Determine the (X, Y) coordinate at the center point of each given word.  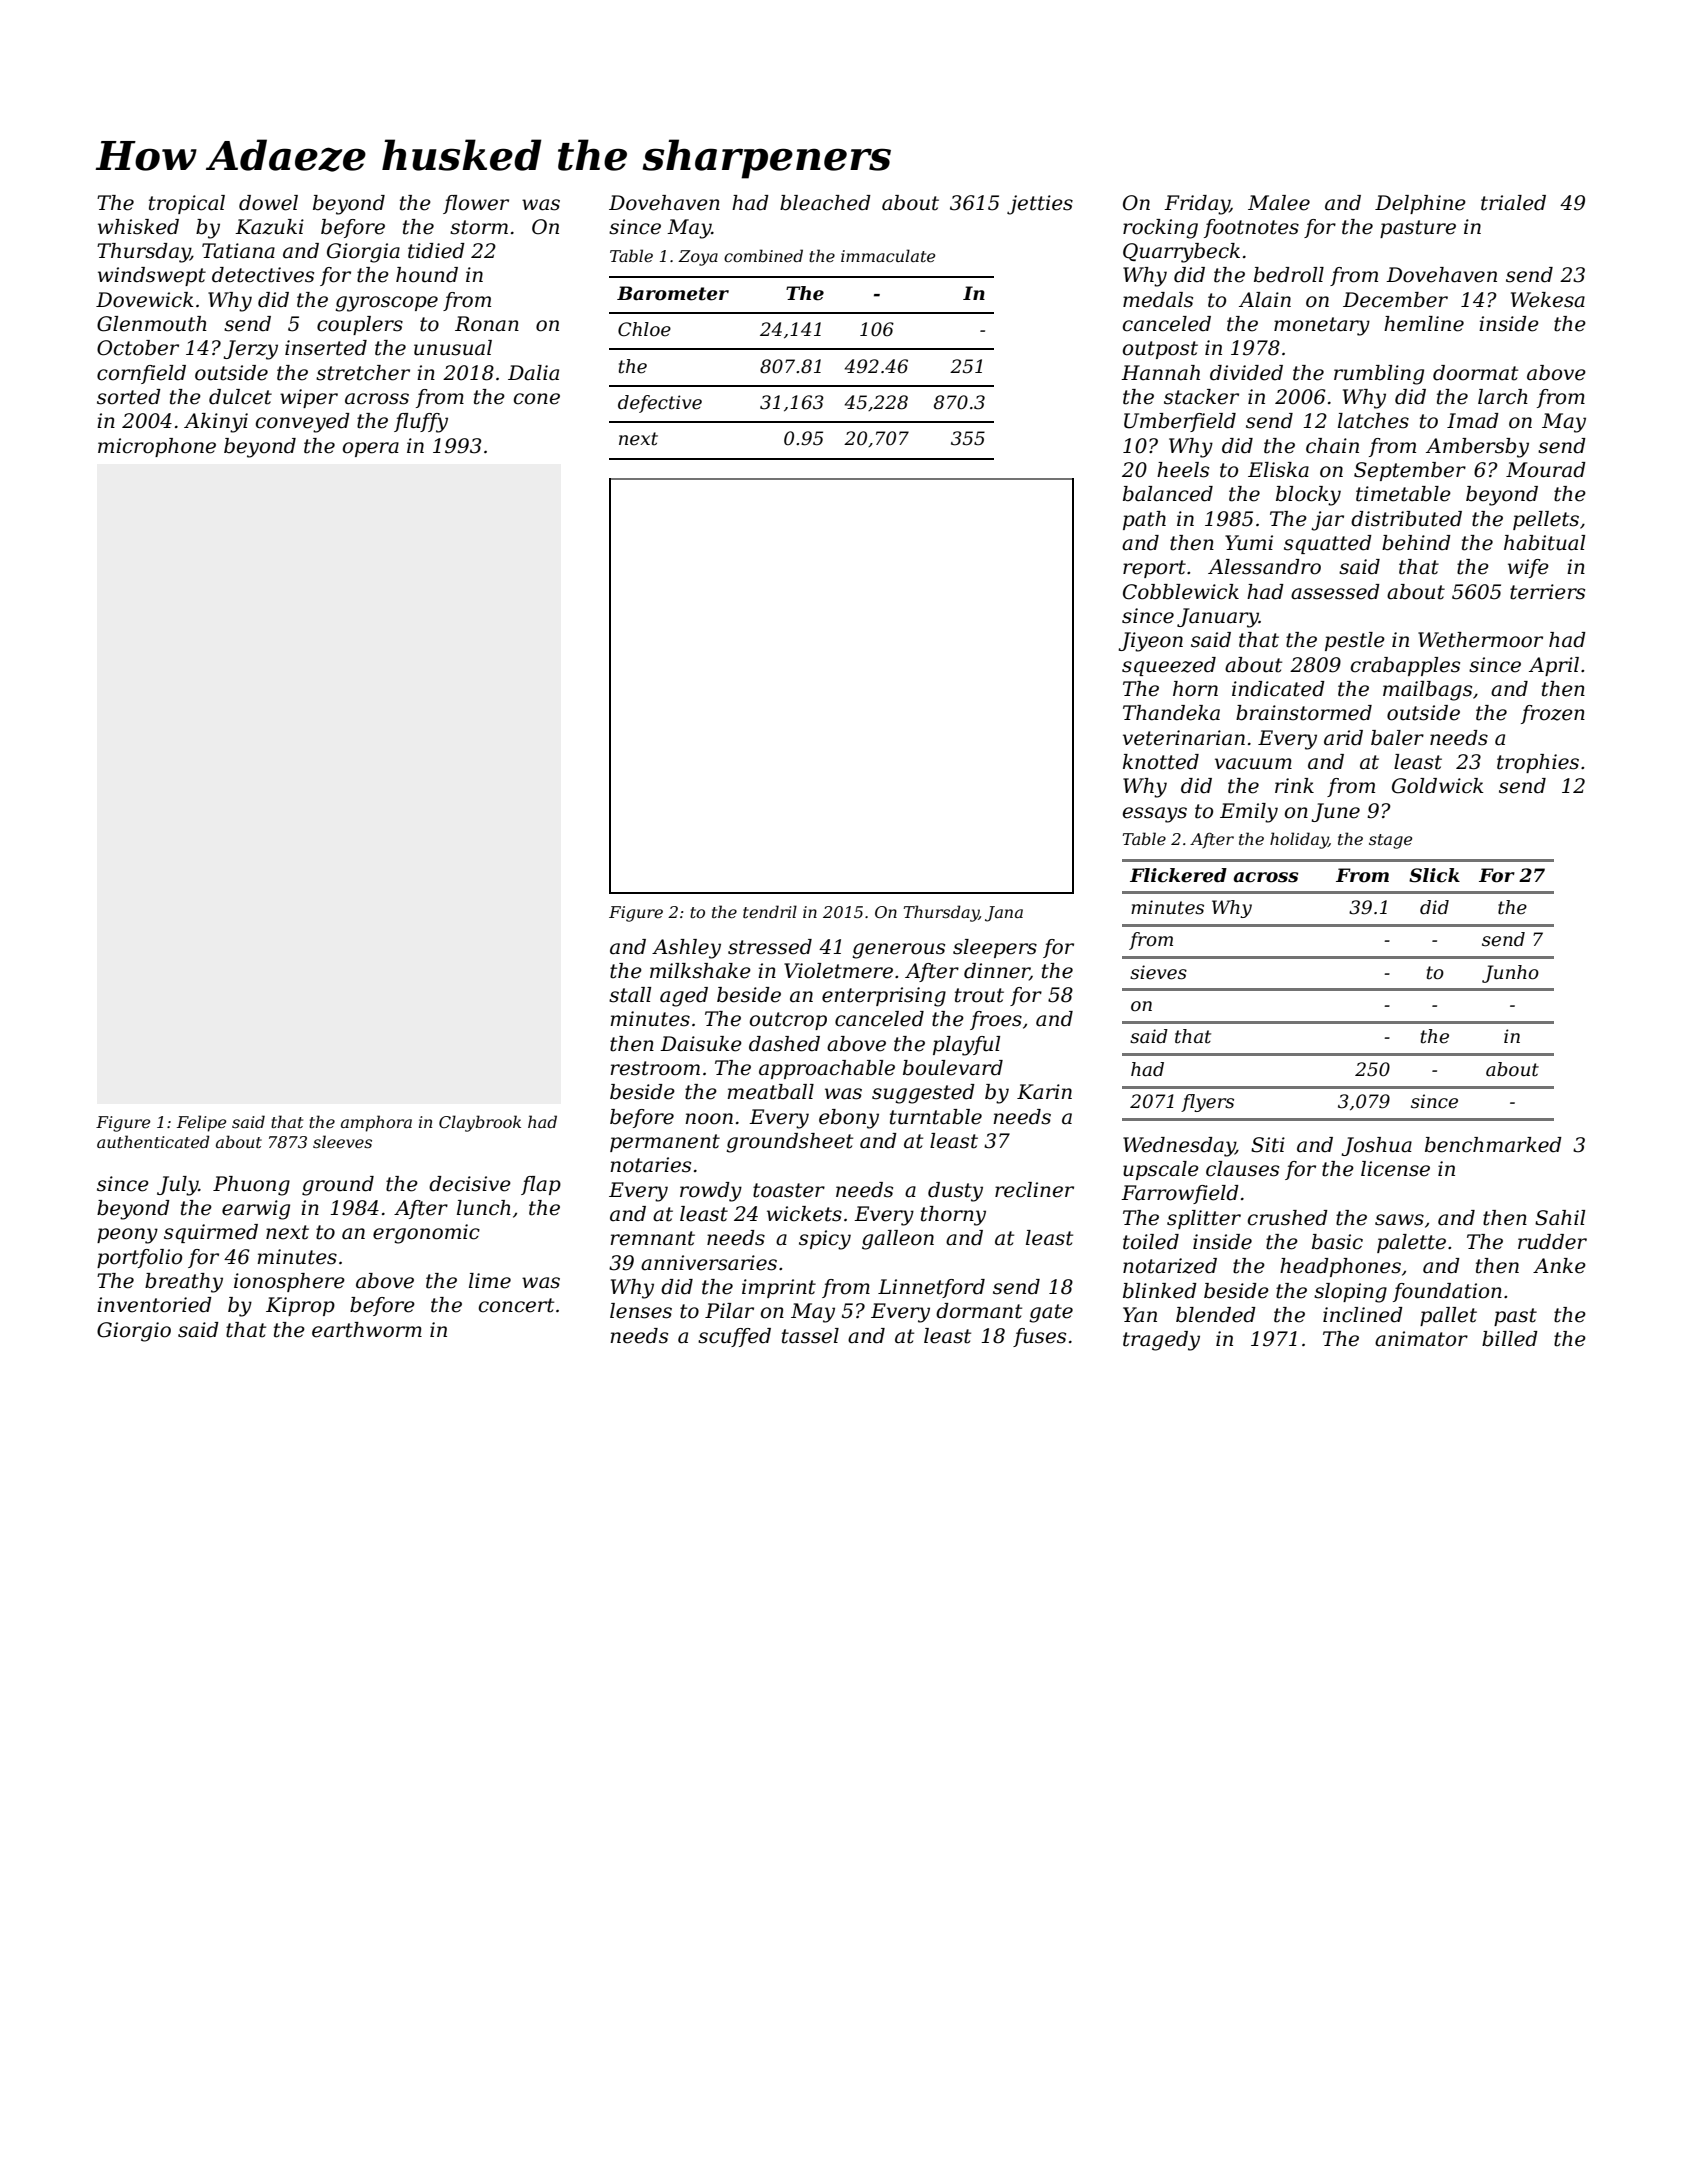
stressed (770, 947)
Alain (1265, 300)
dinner (997, 972)
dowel (268, 203)
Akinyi (216, 423)
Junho (1510, 974)
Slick (1434, 875)
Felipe (201, 1123)
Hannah (1160, 373)
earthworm (367, 1330)
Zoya (698, 258)
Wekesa (1548, 300)
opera (371, 449)
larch (1503, 397)
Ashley (686, 949)
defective (660, 404)
